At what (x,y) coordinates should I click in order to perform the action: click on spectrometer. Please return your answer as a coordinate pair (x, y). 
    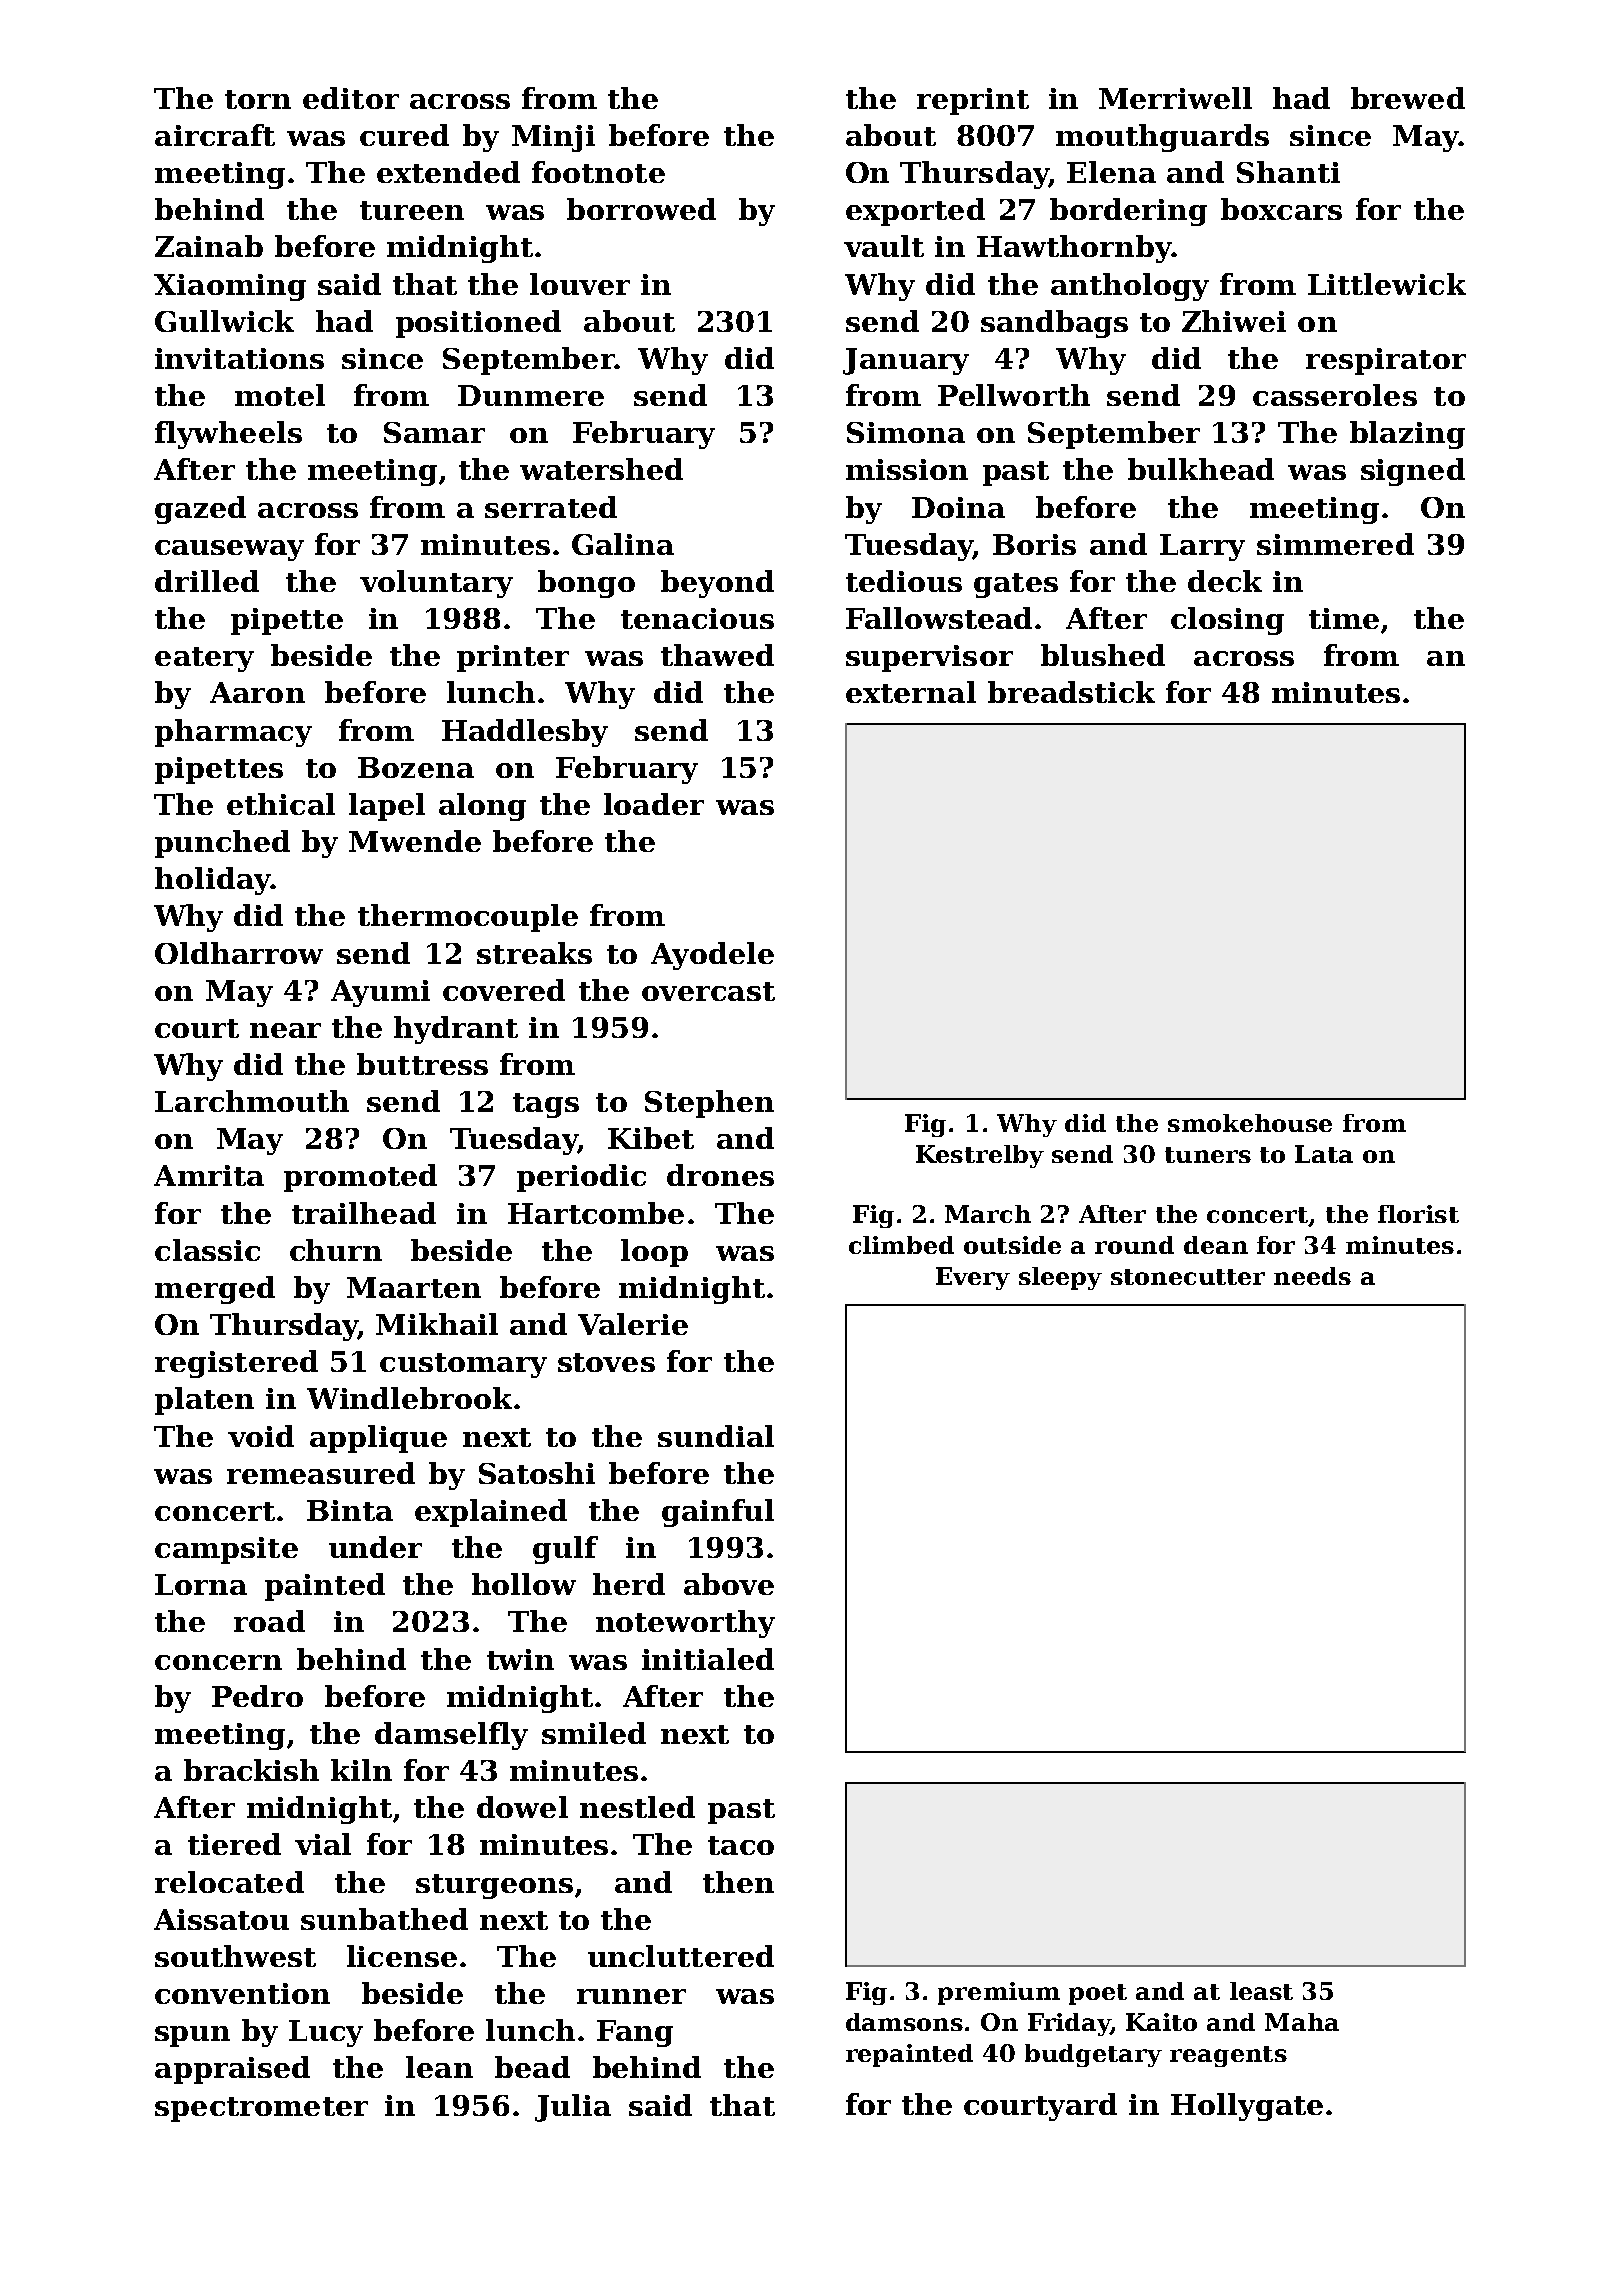
    Looking at the image, I should click on (261, 2109).
